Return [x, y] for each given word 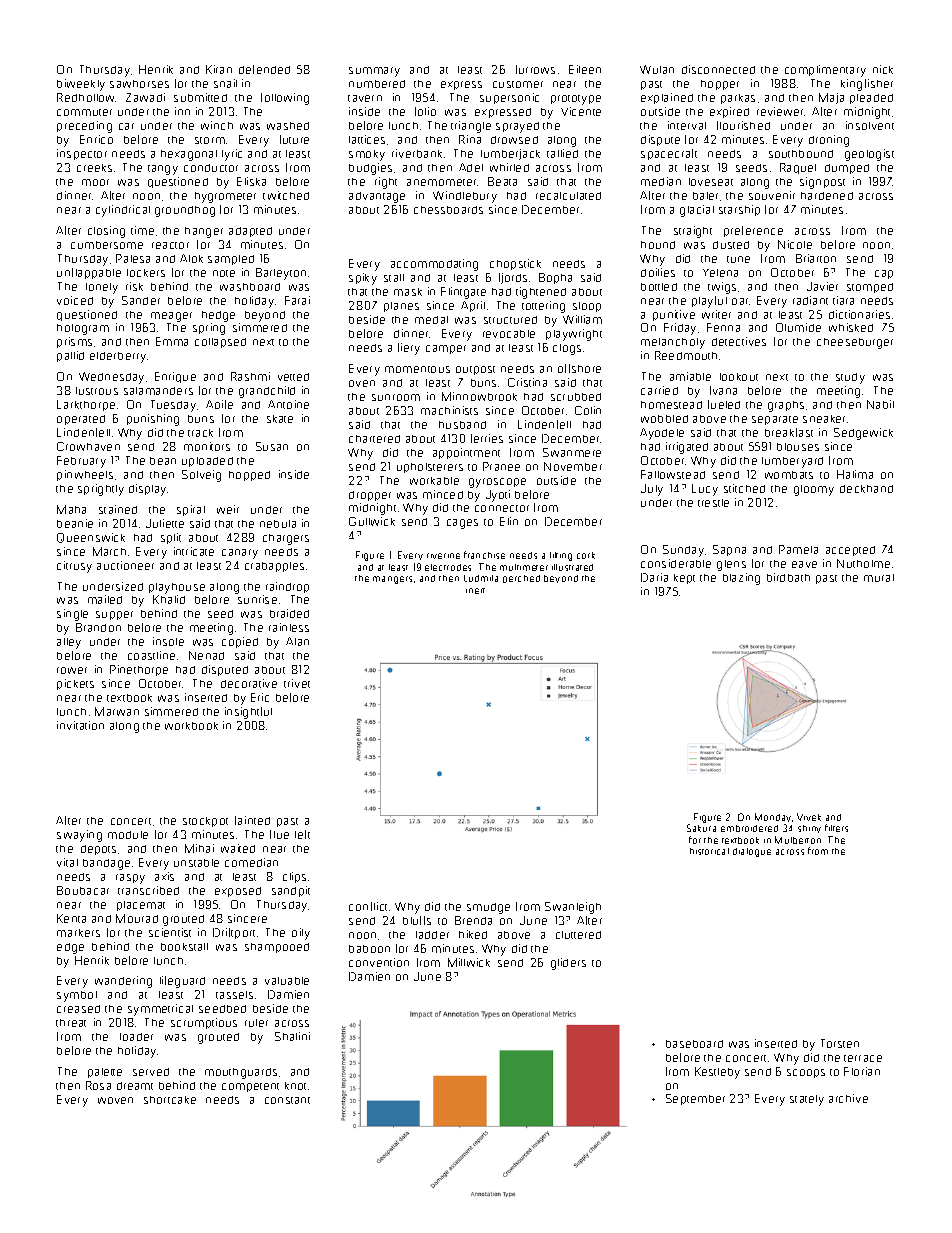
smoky [367, 155]
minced [443, 494]
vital [67, 862]
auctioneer [125, 565]
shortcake [170, 1100]
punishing [153, 420]
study [850, 378]
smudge [488, 908]
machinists [449, 410]
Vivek [809, 817]
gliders [568, 964]
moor [95, 182]
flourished [743, 125]
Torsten [840, 1043]
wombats [789, 475]
